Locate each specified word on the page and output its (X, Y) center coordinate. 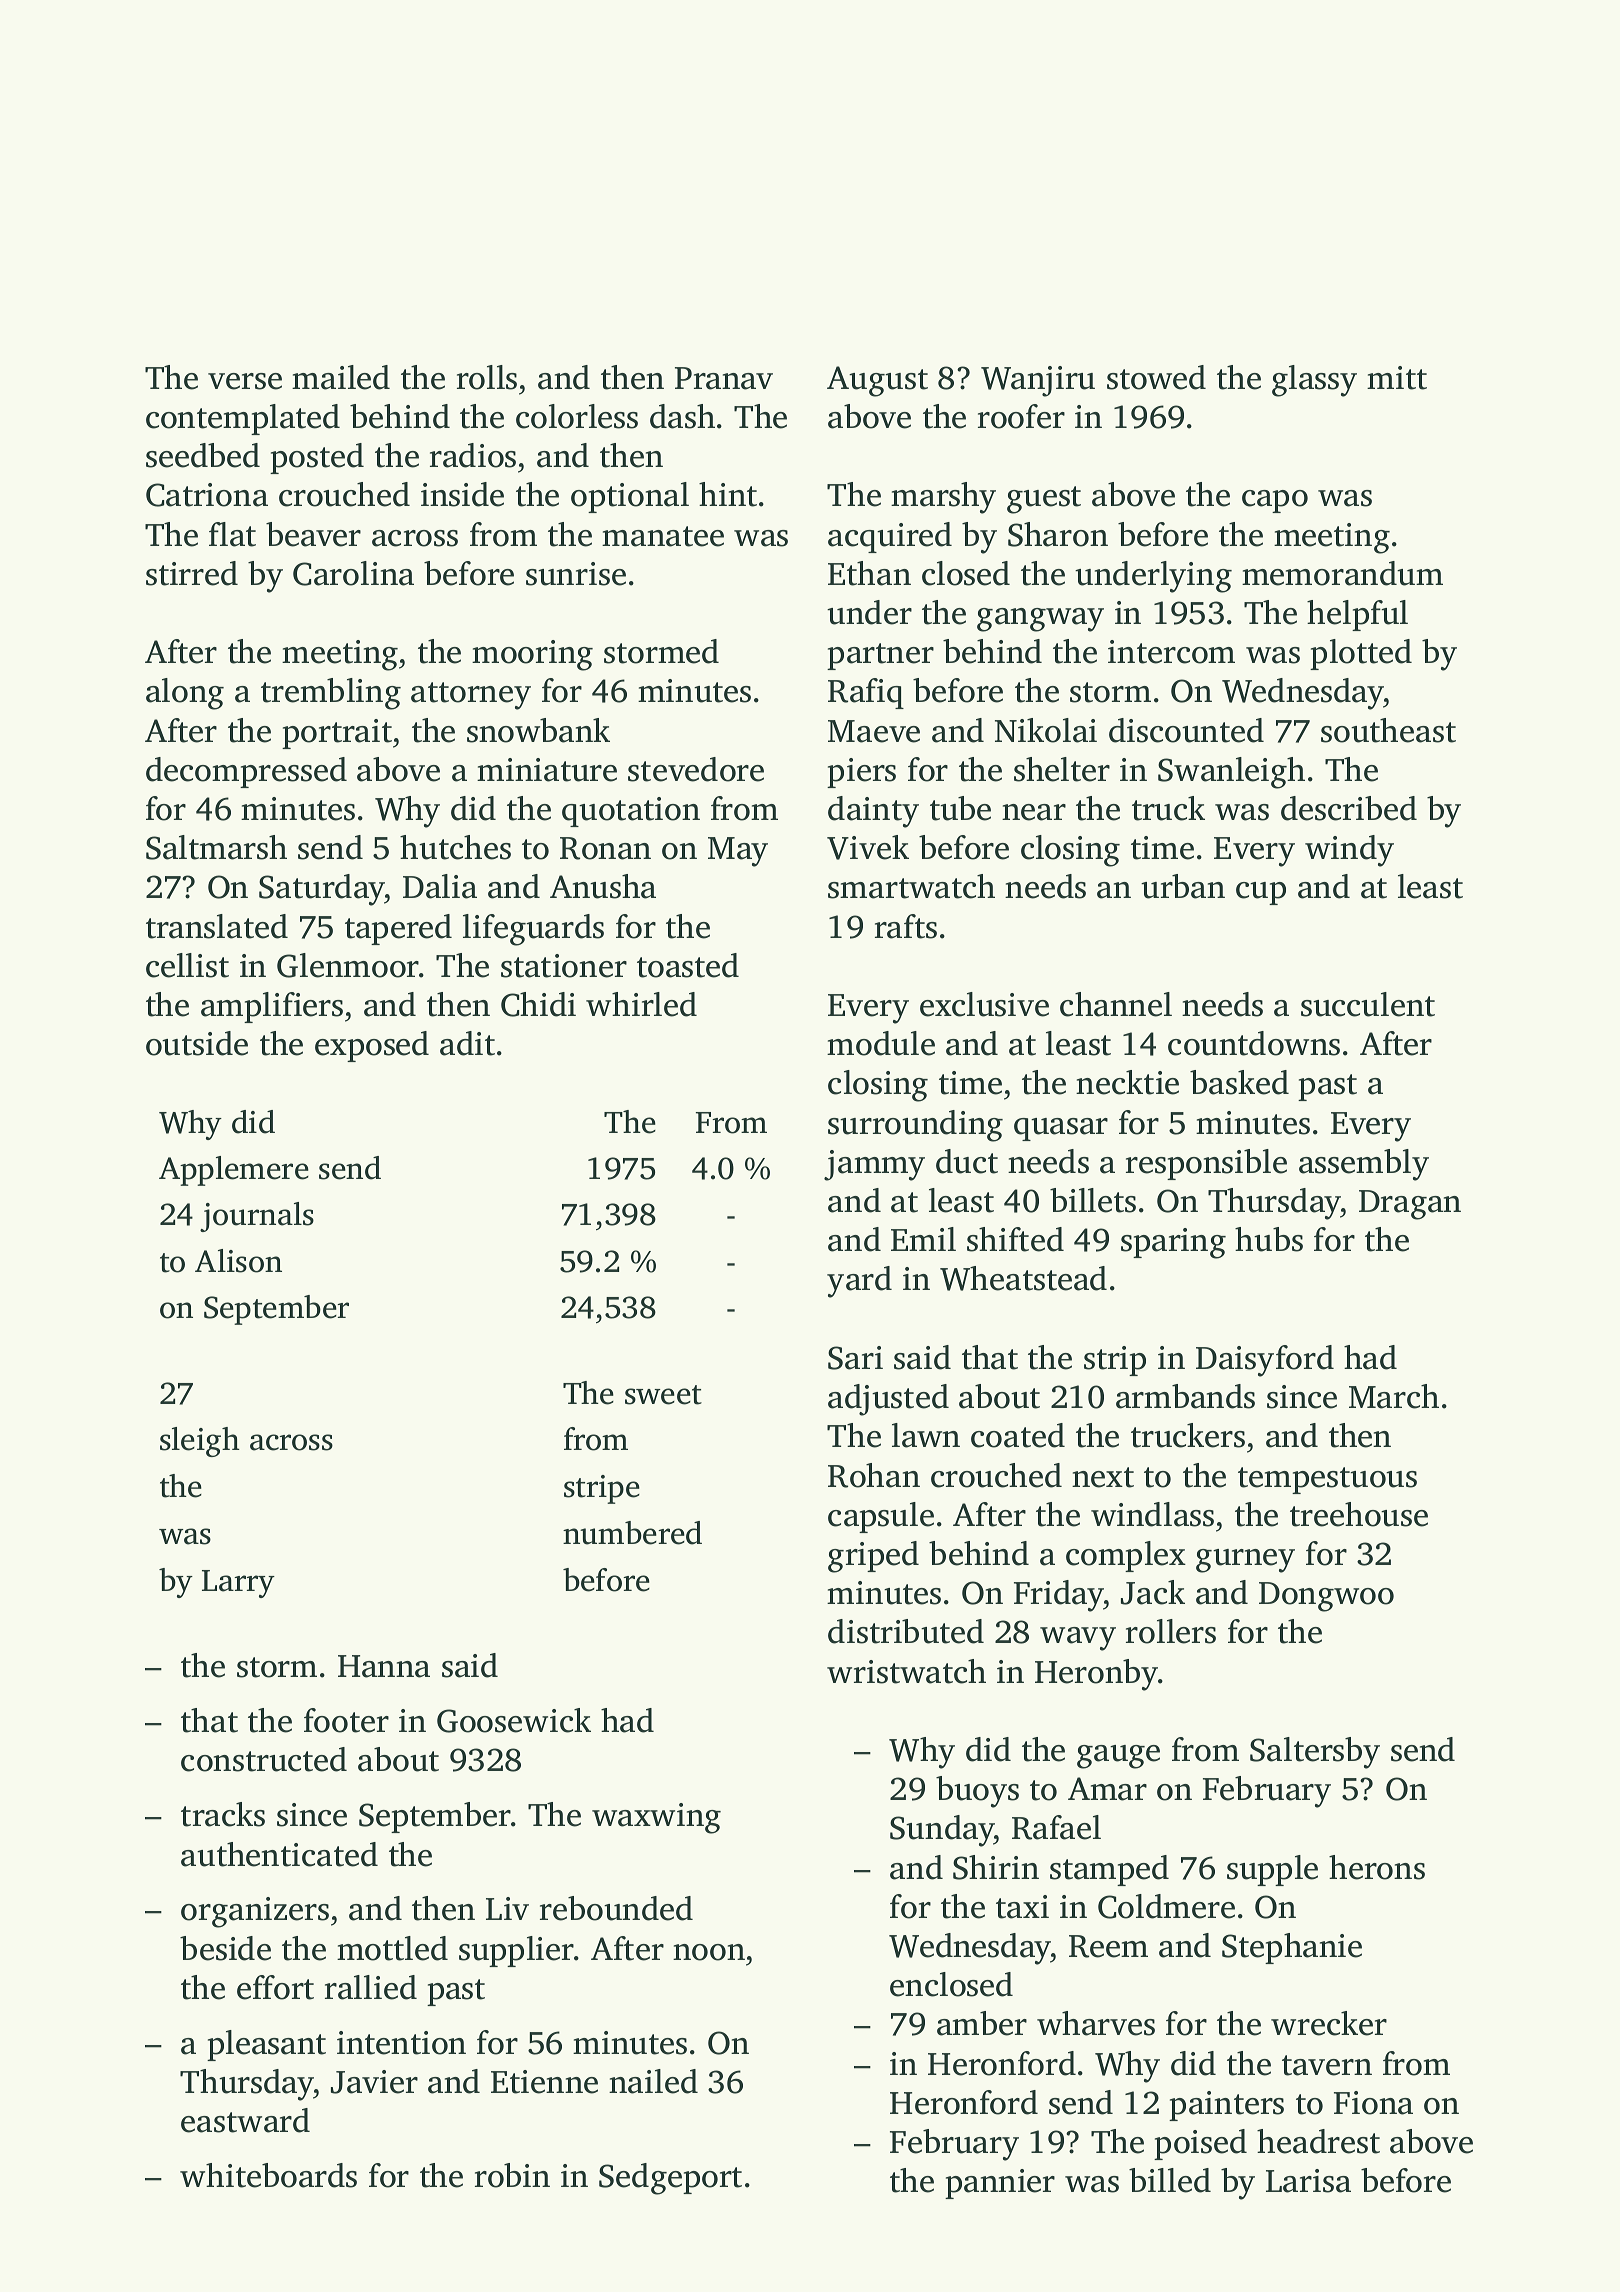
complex (1126, 1556)
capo (1275, 501)
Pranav (724, 378)
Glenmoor (348, 965)
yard (859, 1282)
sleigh (200, 1442)
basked (1239, 1082)
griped (873, 1557)
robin (512, 2175)
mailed (341, 377)
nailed (653, 2081)
